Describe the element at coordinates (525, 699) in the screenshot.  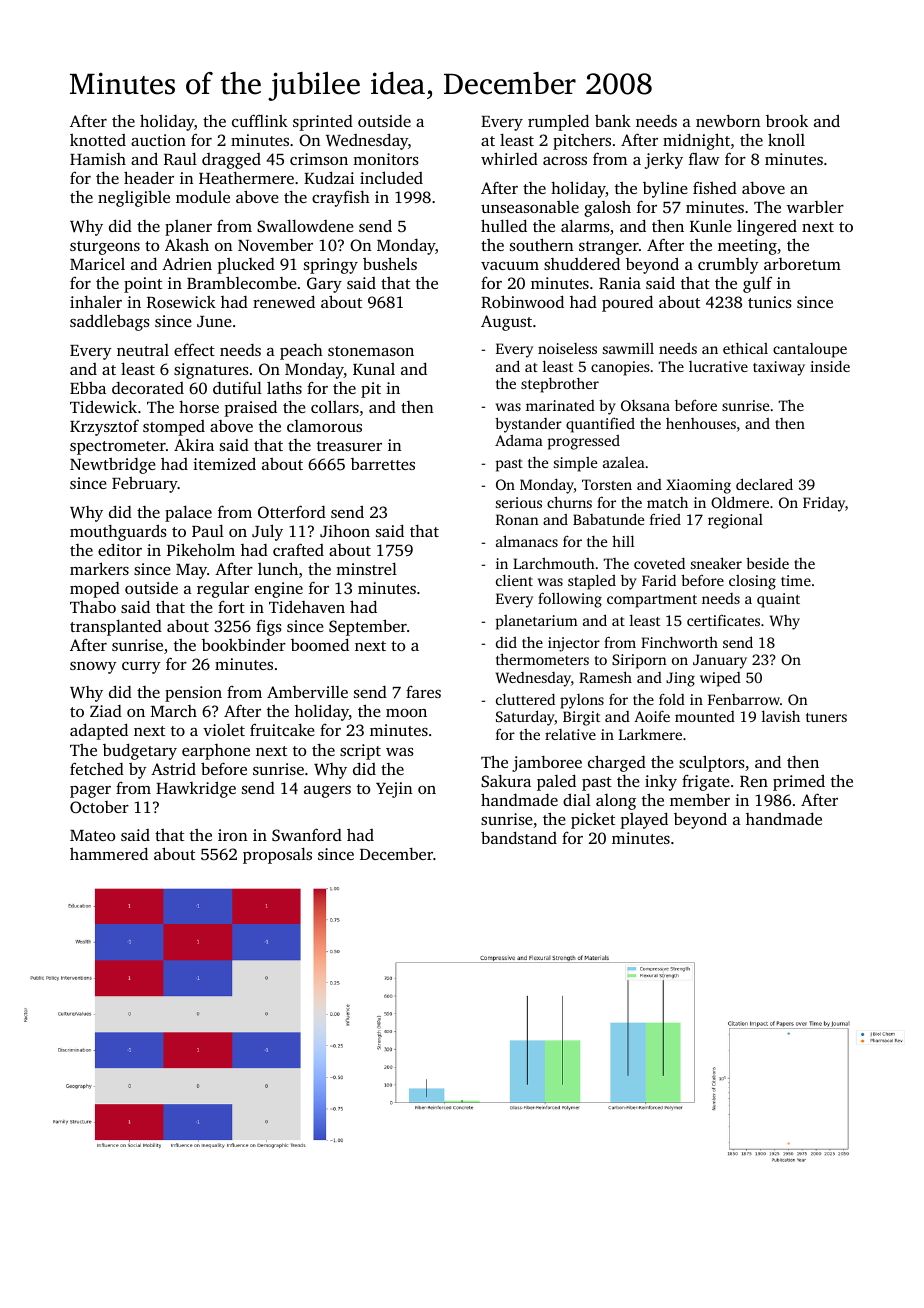
I see `cluttered` at that location.
